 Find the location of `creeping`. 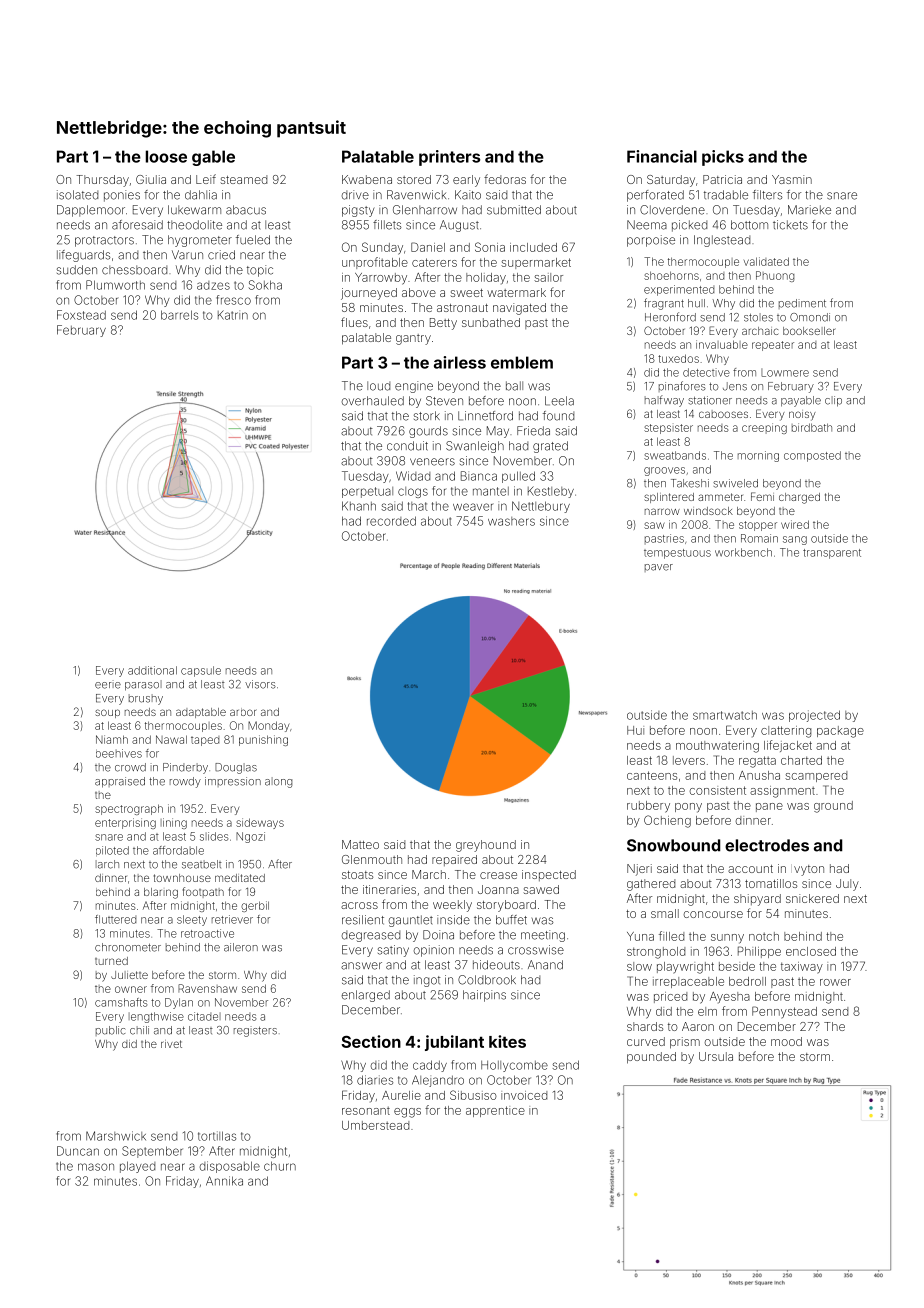

creeping is located at coordinates (764, 428).
